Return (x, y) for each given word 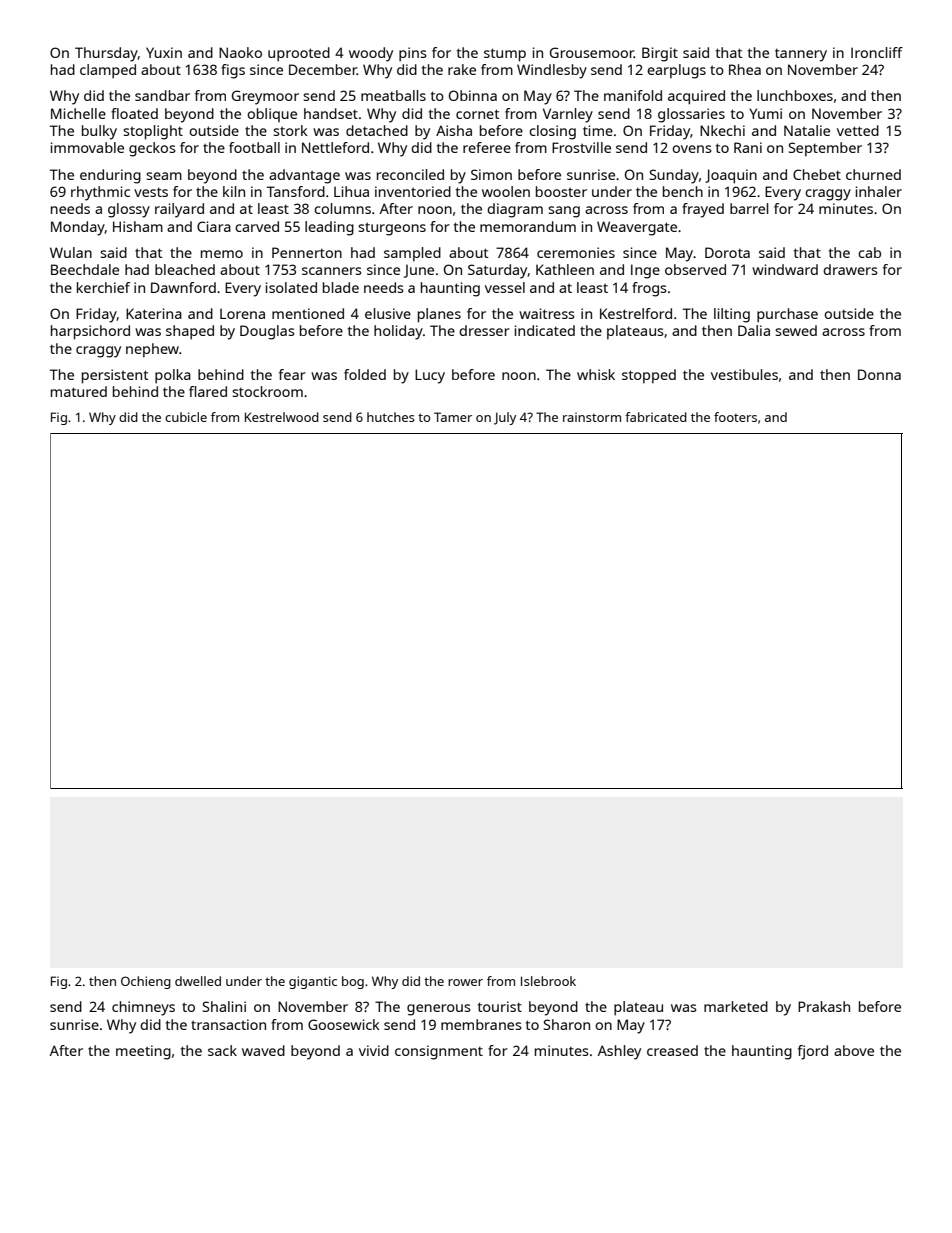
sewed (796, 330)
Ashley (619, 1052)
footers (735, 417)
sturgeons (392, 229)
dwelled (198, 981)
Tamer (453, 417)
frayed (703, 210)
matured (79, 391)
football (254, 147)
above (854, 1050)
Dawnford (183, 287)
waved (263, 1050)
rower (465, 982)
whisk (596, 374)
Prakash (824, 1006)
